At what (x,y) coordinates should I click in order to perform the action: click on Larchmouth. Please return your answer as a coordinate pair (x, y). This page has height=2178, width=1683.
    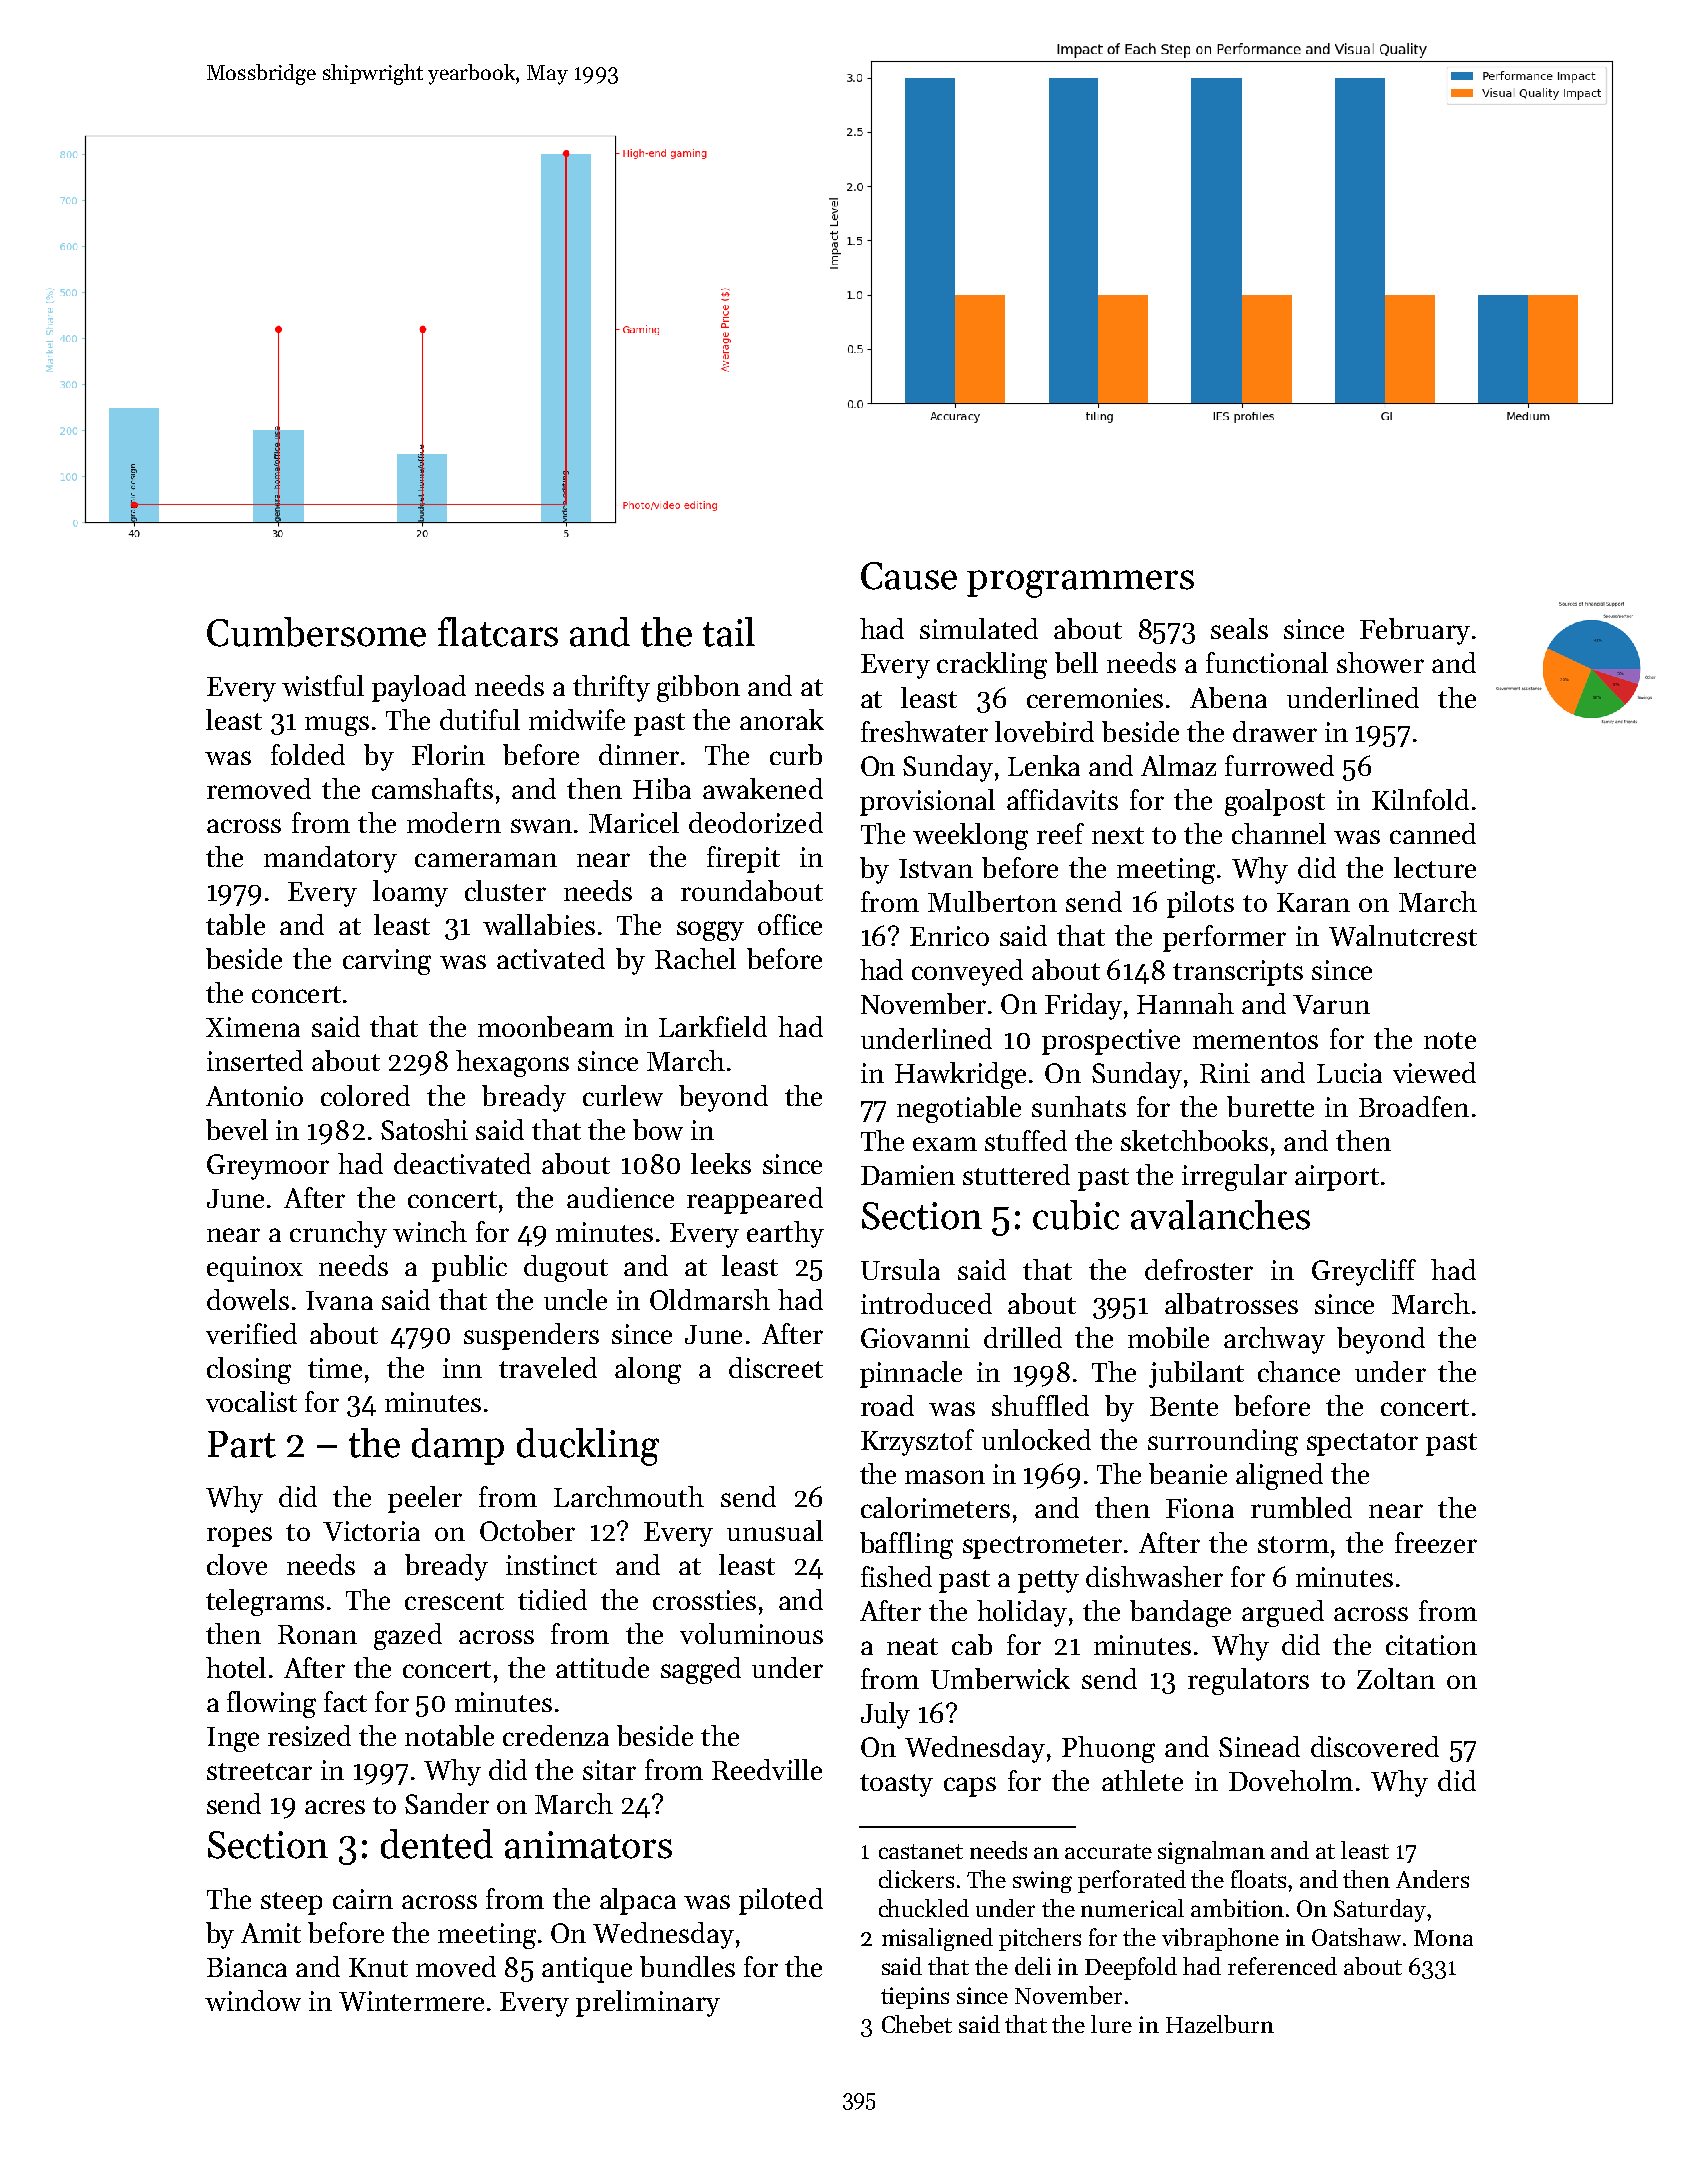
    Looking at the image, I should click on (629, 1496).
